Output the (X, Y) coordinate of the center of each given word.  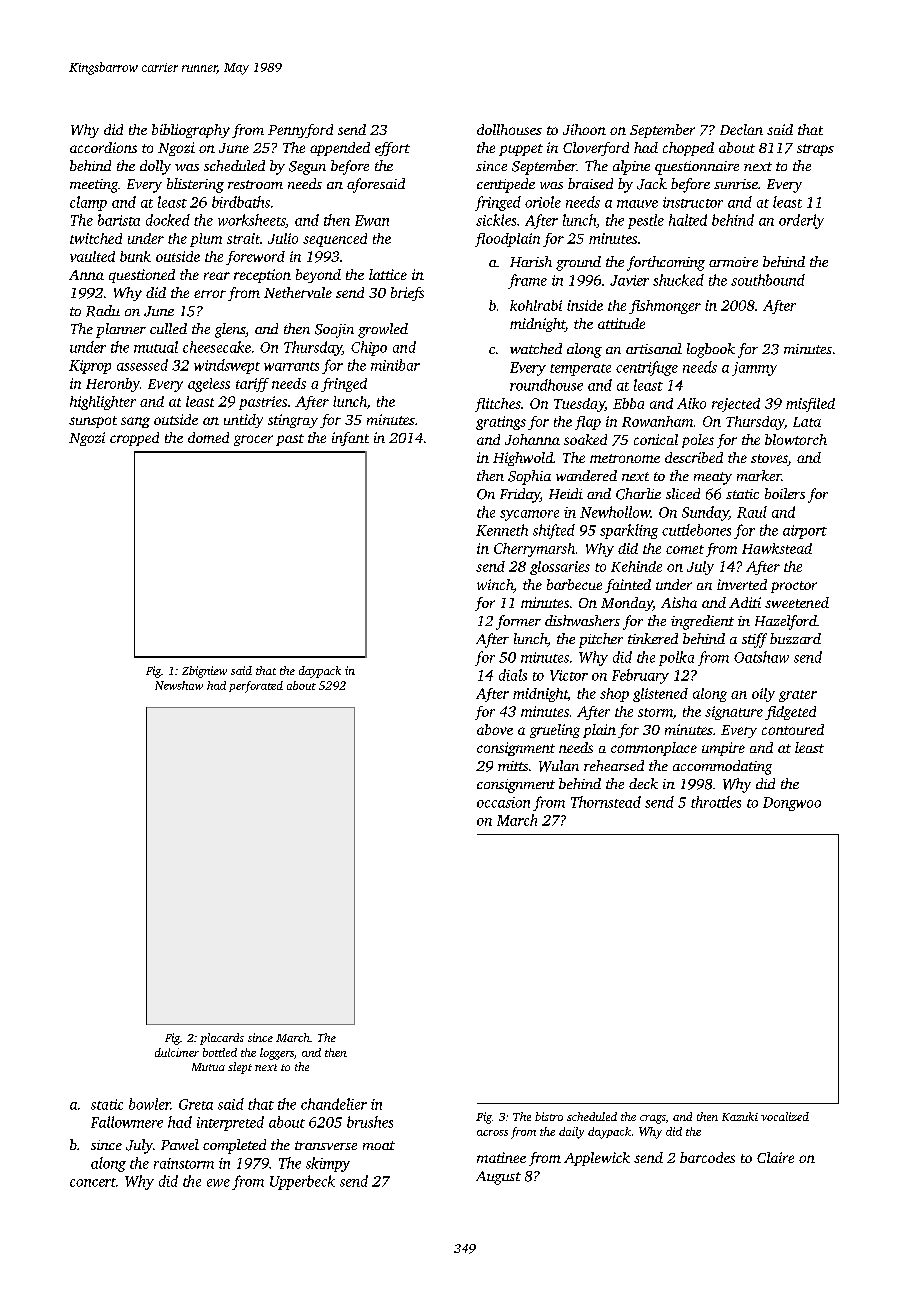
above (495, 729)
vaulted (92, 256)
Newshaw (179, 685)
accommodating (722, 767)
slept (240, 1068)
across (492, 1133)
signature (734, 713)
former (518, 622)
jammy (754, 369)
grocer (253, 440)
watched (536, 348)
